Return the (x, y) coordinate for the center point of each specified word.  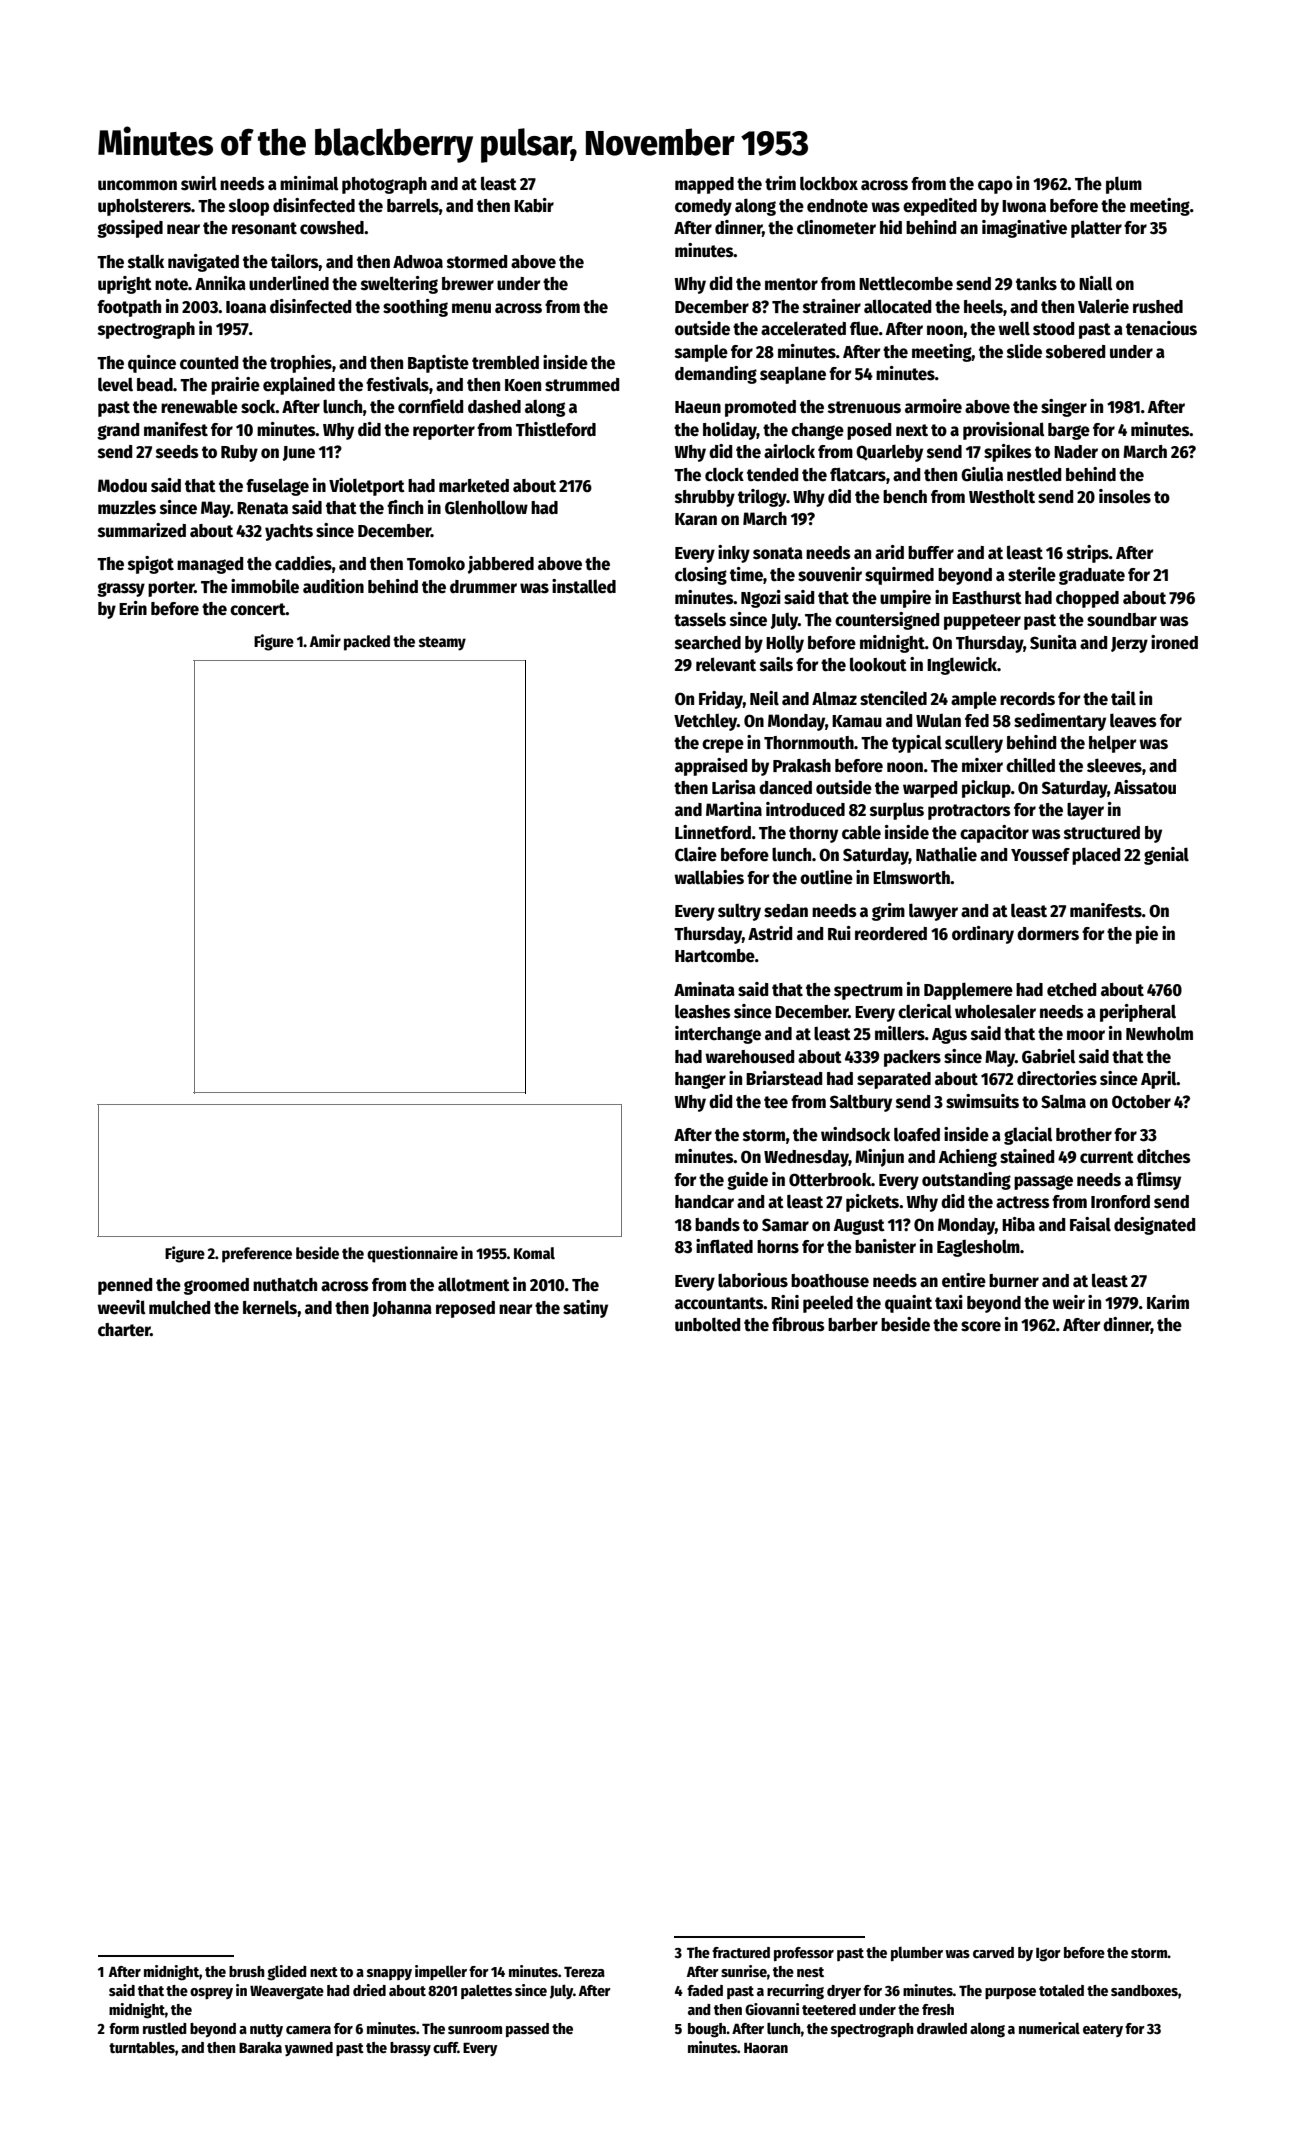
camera (308, 2030)
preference (257, 1255)
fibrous (798, 1324)
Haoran (766, 2047)
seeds (177, 452)
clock (724, 474)
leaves (1133, 720)
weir (1068, 1302)
